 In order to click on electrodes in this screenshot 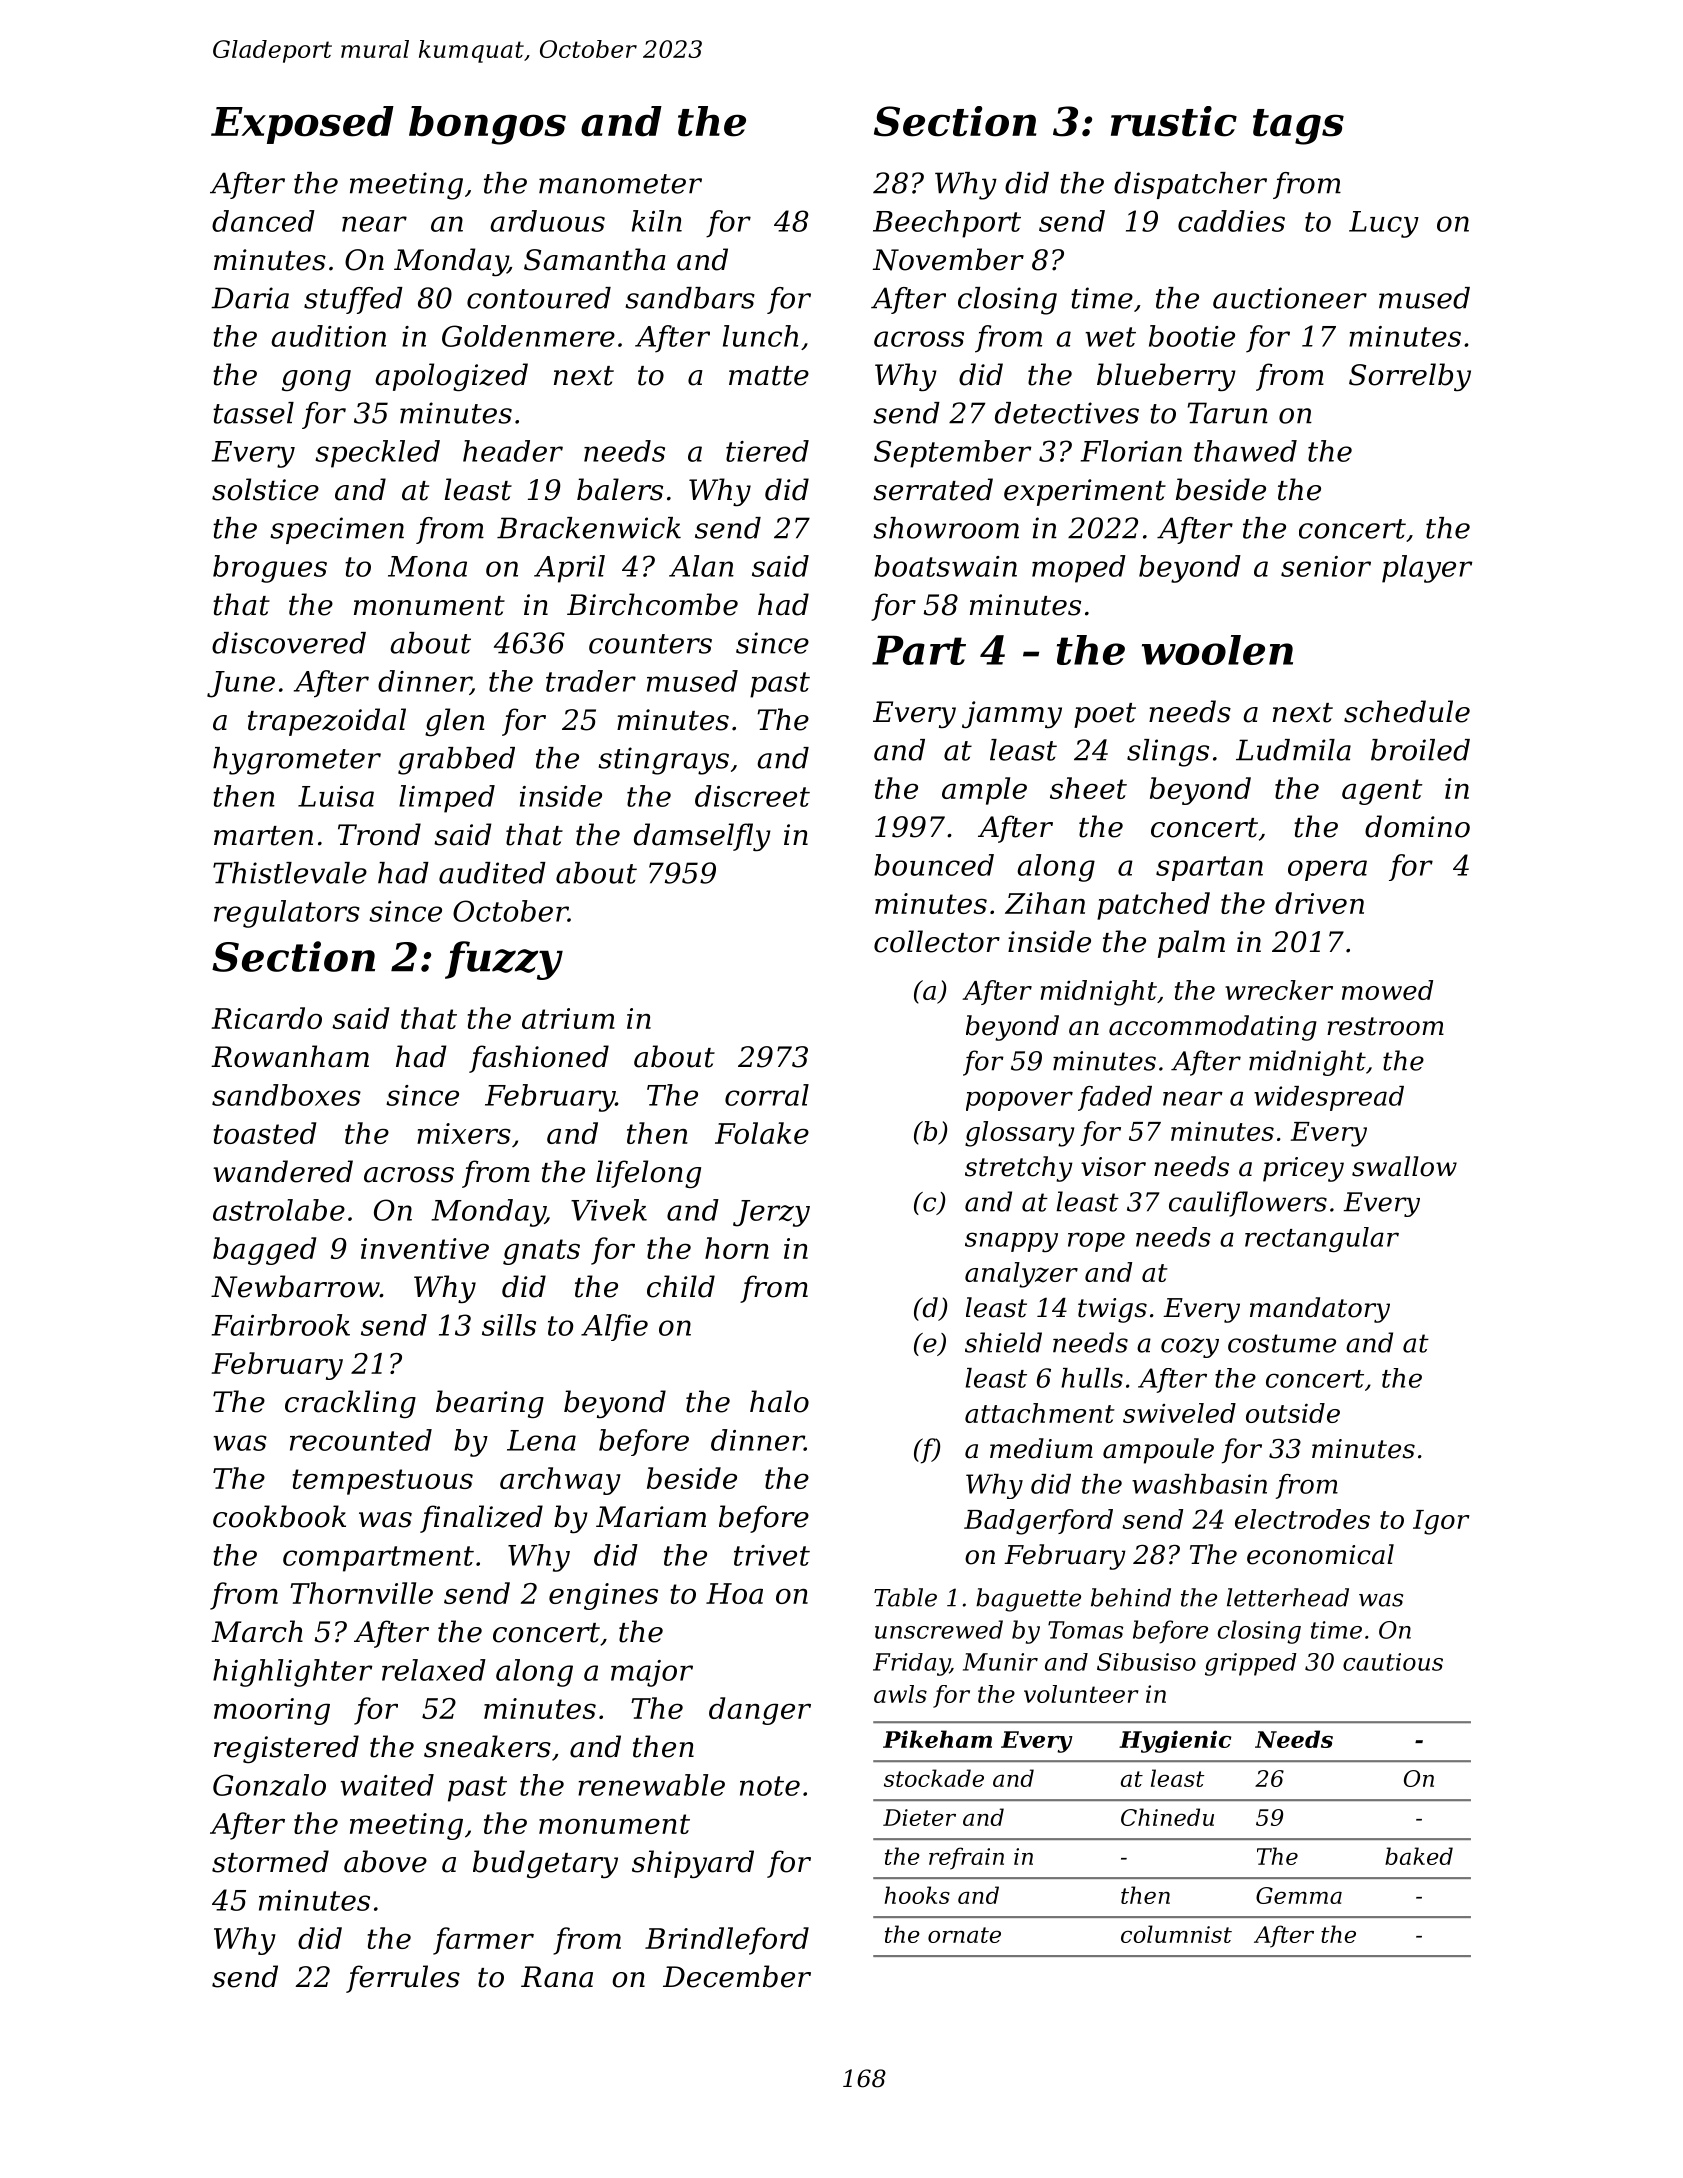, I will do `click(1302, 1519)`.
